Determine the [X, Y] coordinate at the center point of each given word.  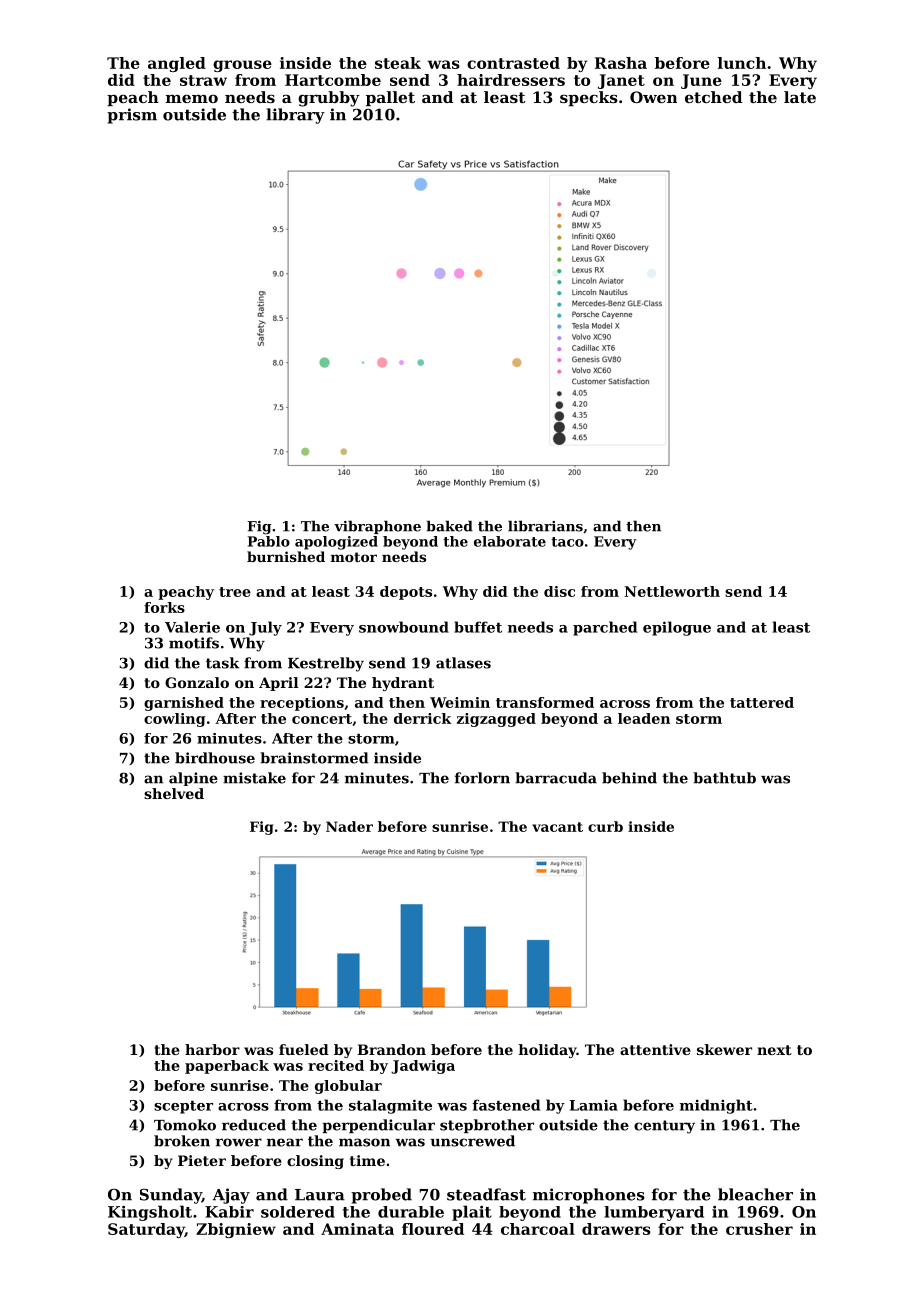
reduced [254, 1125]
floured [433, 1229]
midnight [716, 1106]
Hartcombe [333, 80]
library [295, 116]
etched [713, 97]
